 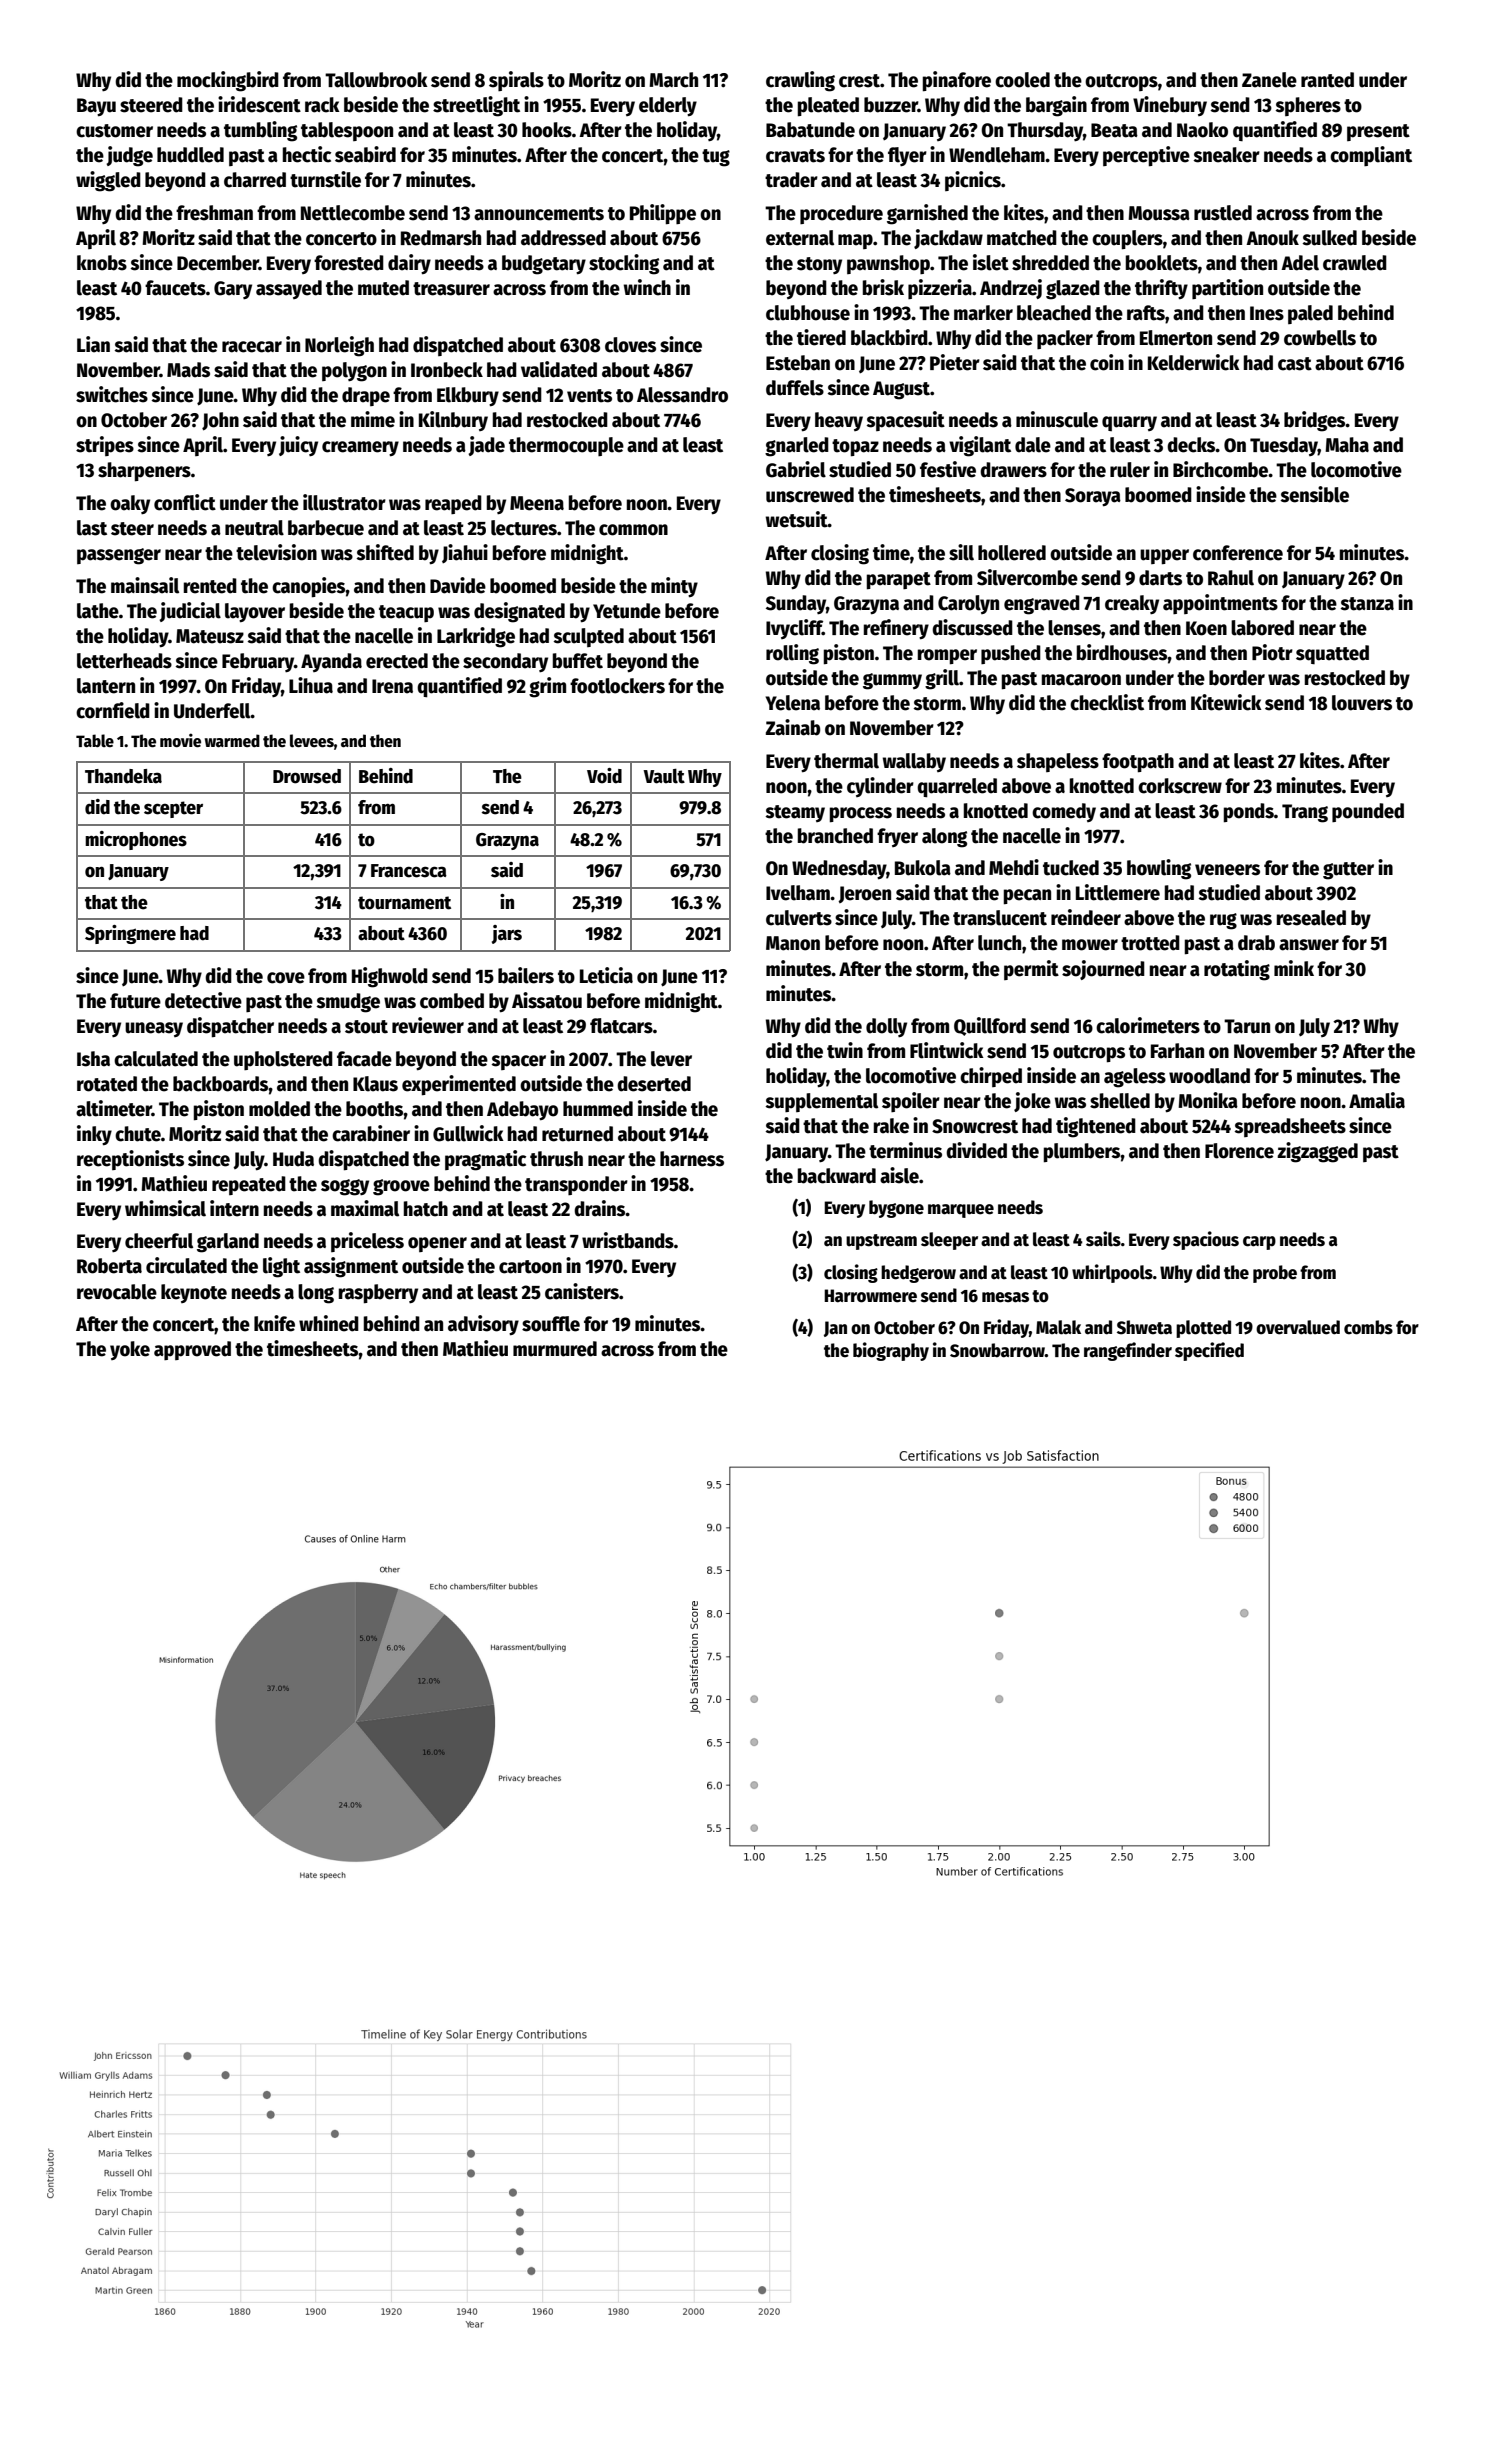 I want to click on Maha, so click(x=1347, y=445).
